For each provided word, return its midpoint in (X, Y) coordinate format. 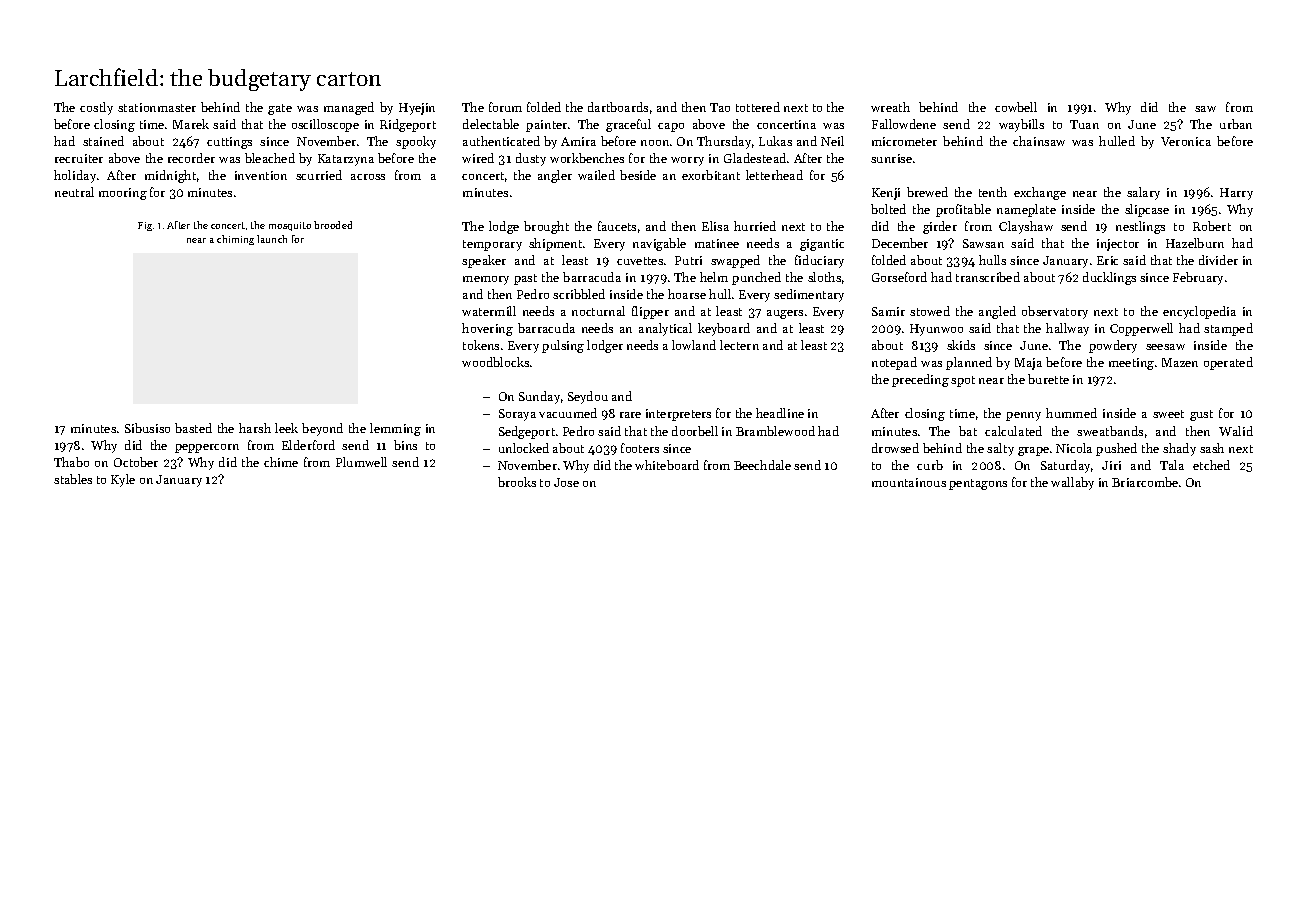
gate (280, 109)
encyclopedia (1199, 312)
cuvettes (640, 261)
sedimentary (809, 295)
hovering (487, 329)
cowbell (1016, 107)
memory (486, 280)
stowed (930, 311)
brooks (517, 482)
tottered (758, 107)
